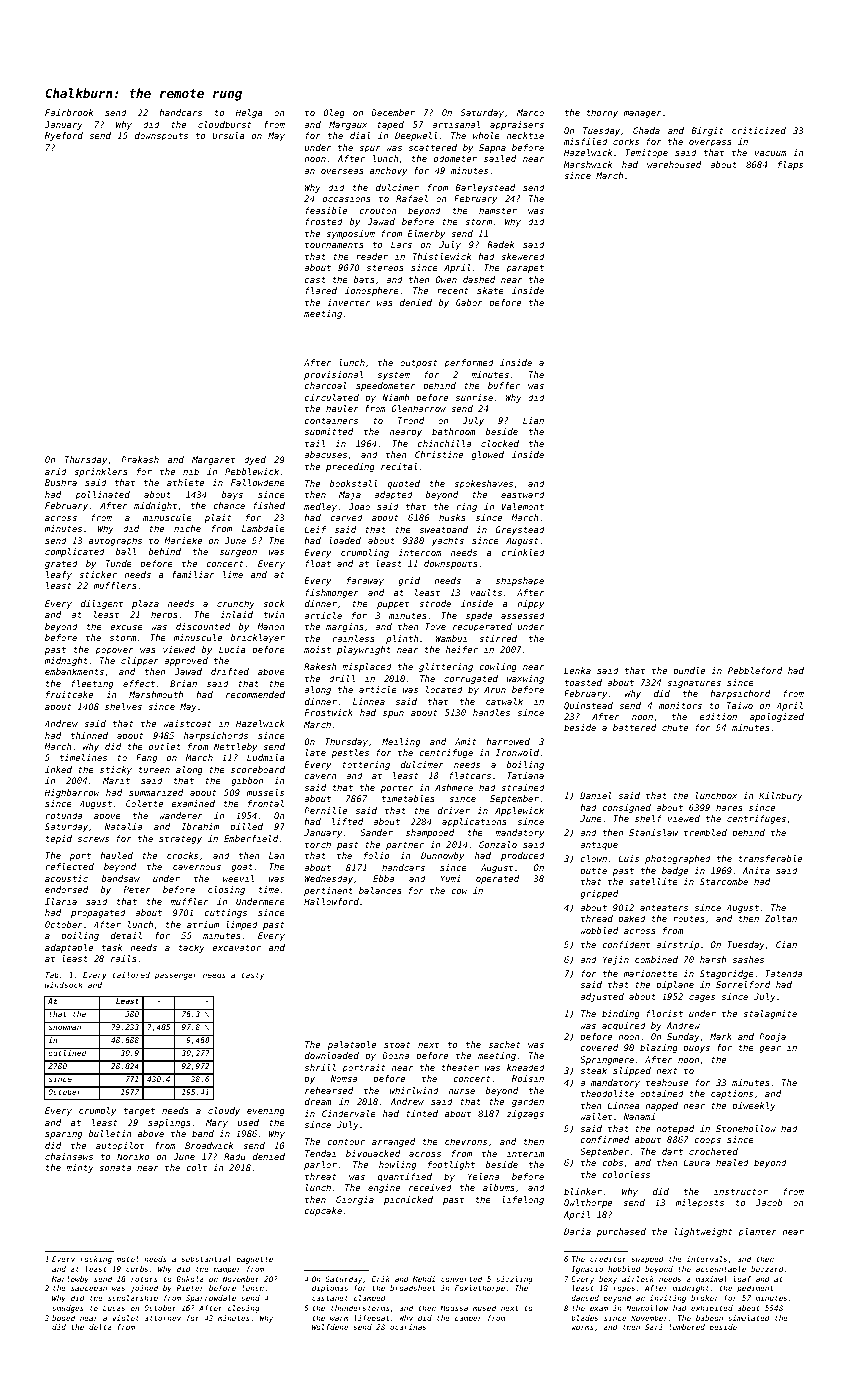 Image resolution: width=849 pixels, height=1400 pixels. I want to click on carved, so click(346, 517).
